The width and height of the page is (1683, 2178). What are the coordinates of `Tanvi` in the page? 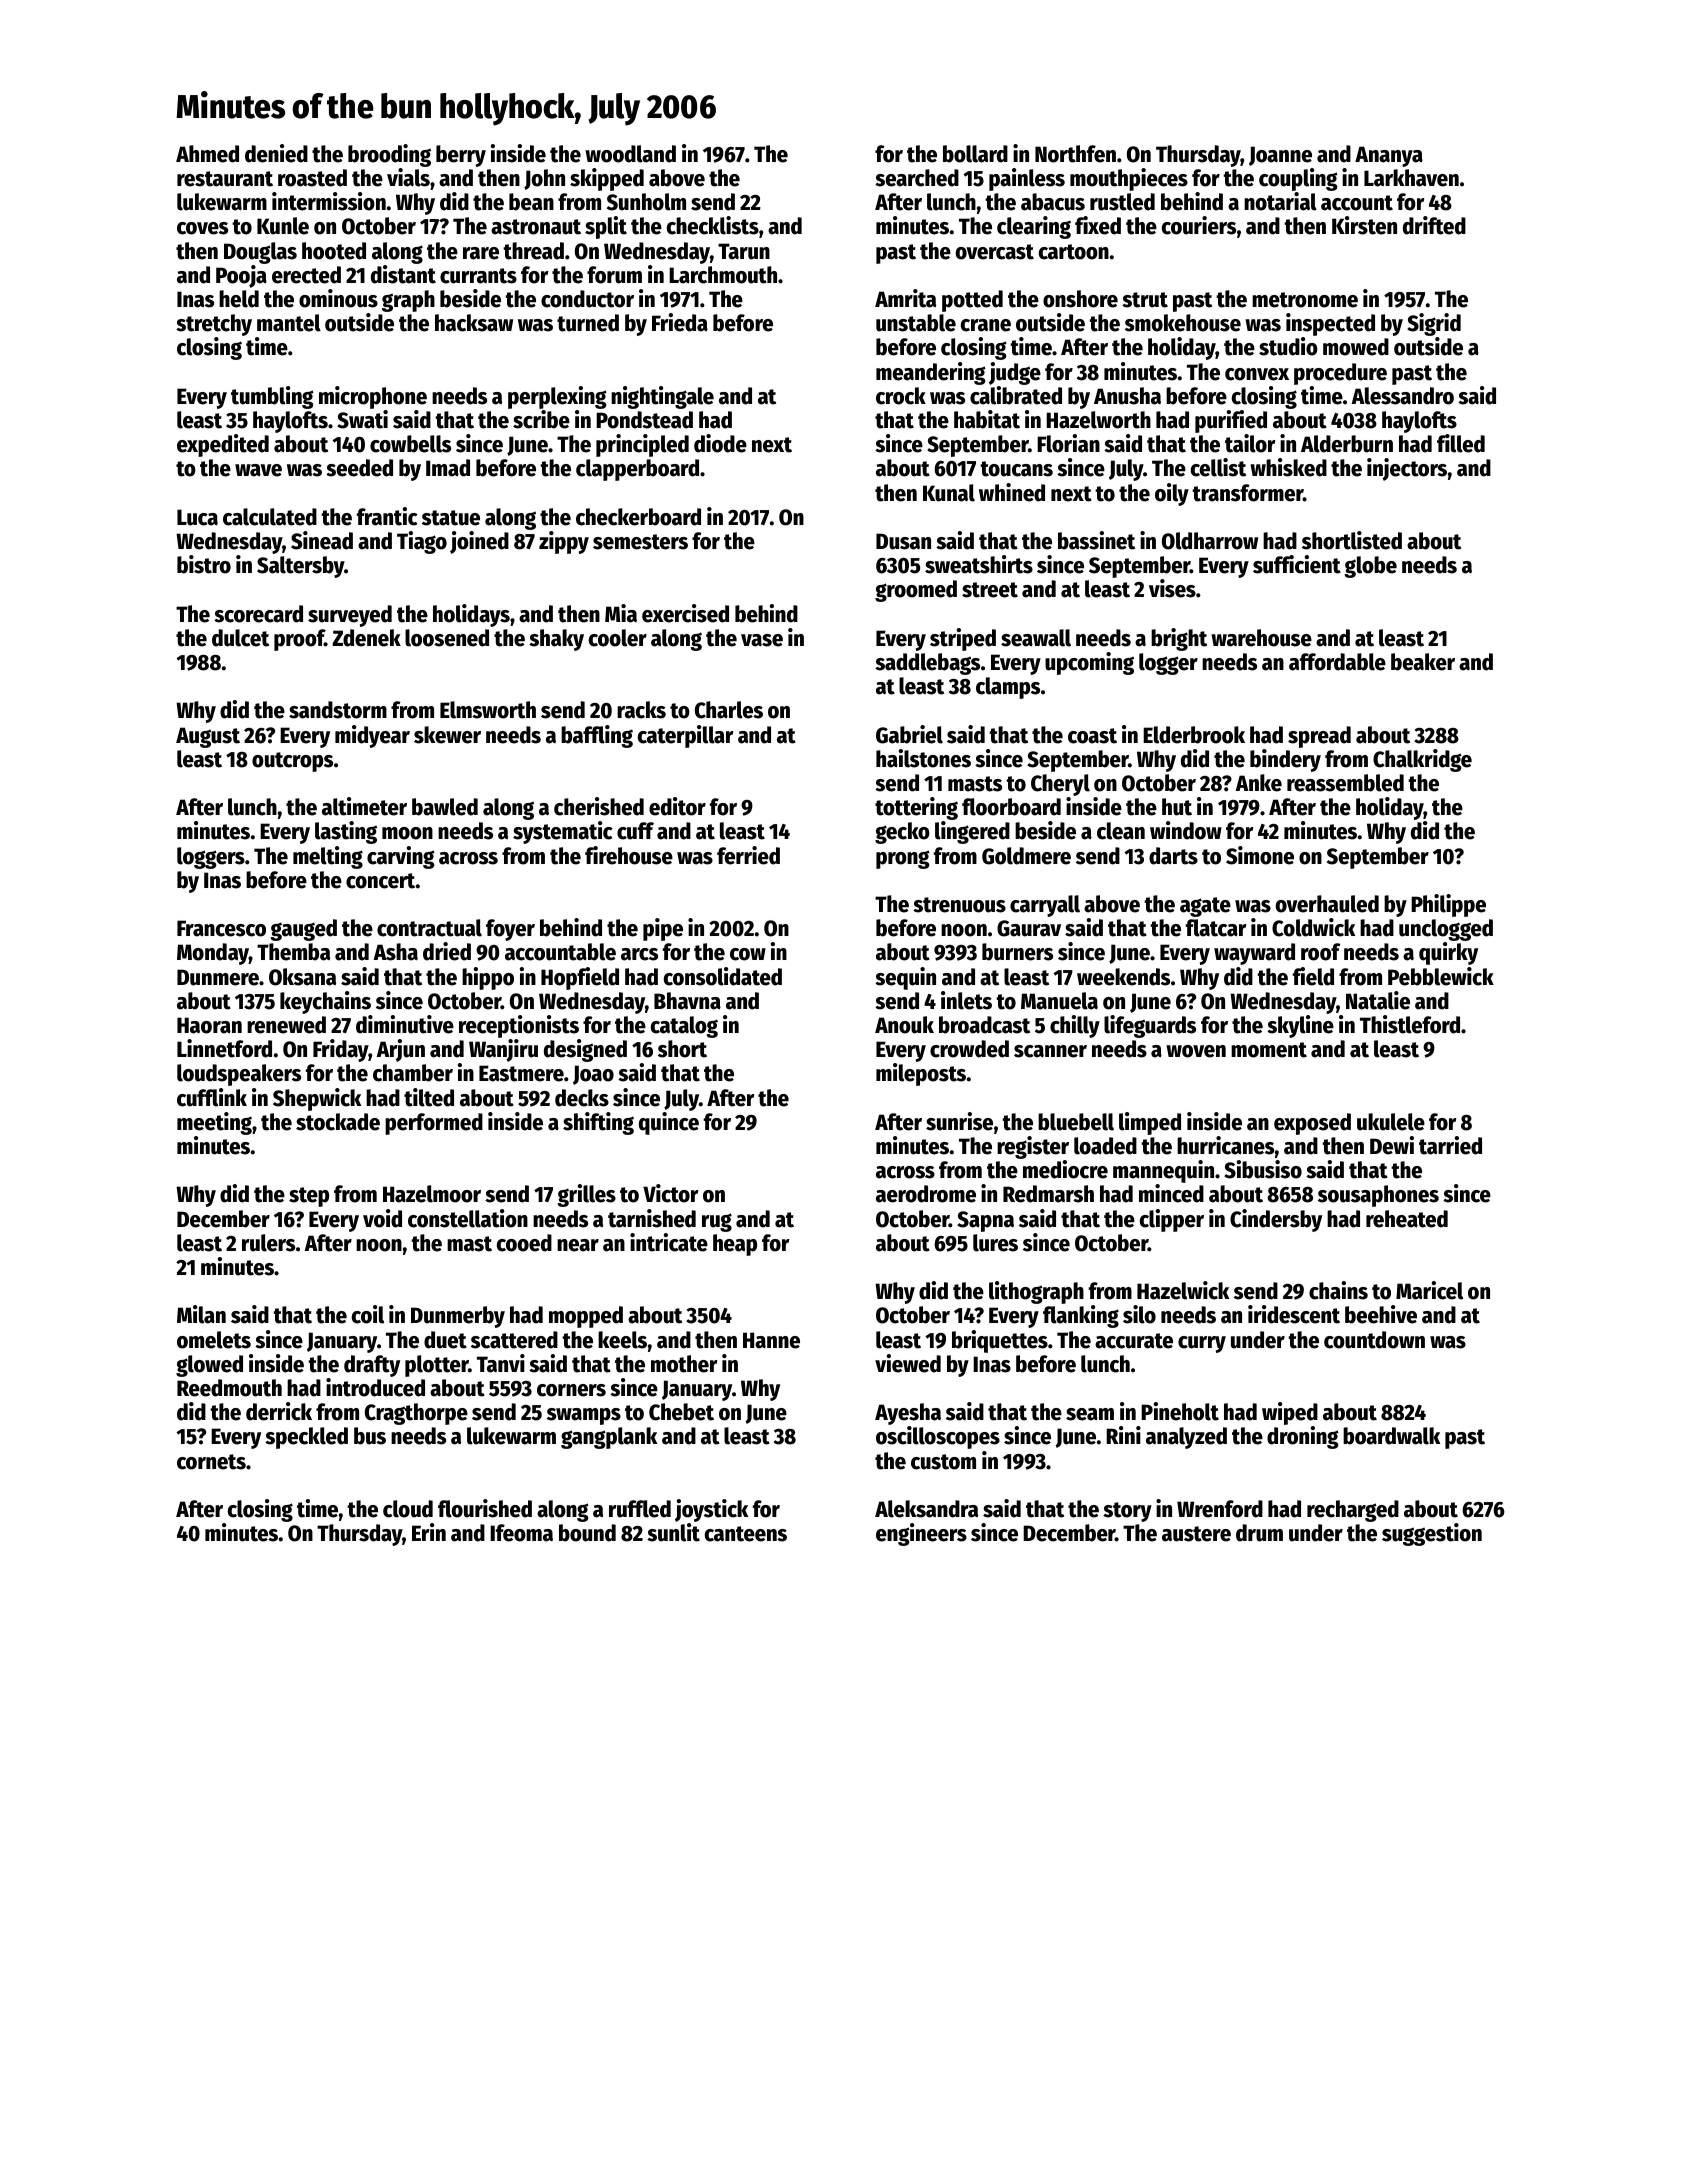 It's located at (501, 1363).
